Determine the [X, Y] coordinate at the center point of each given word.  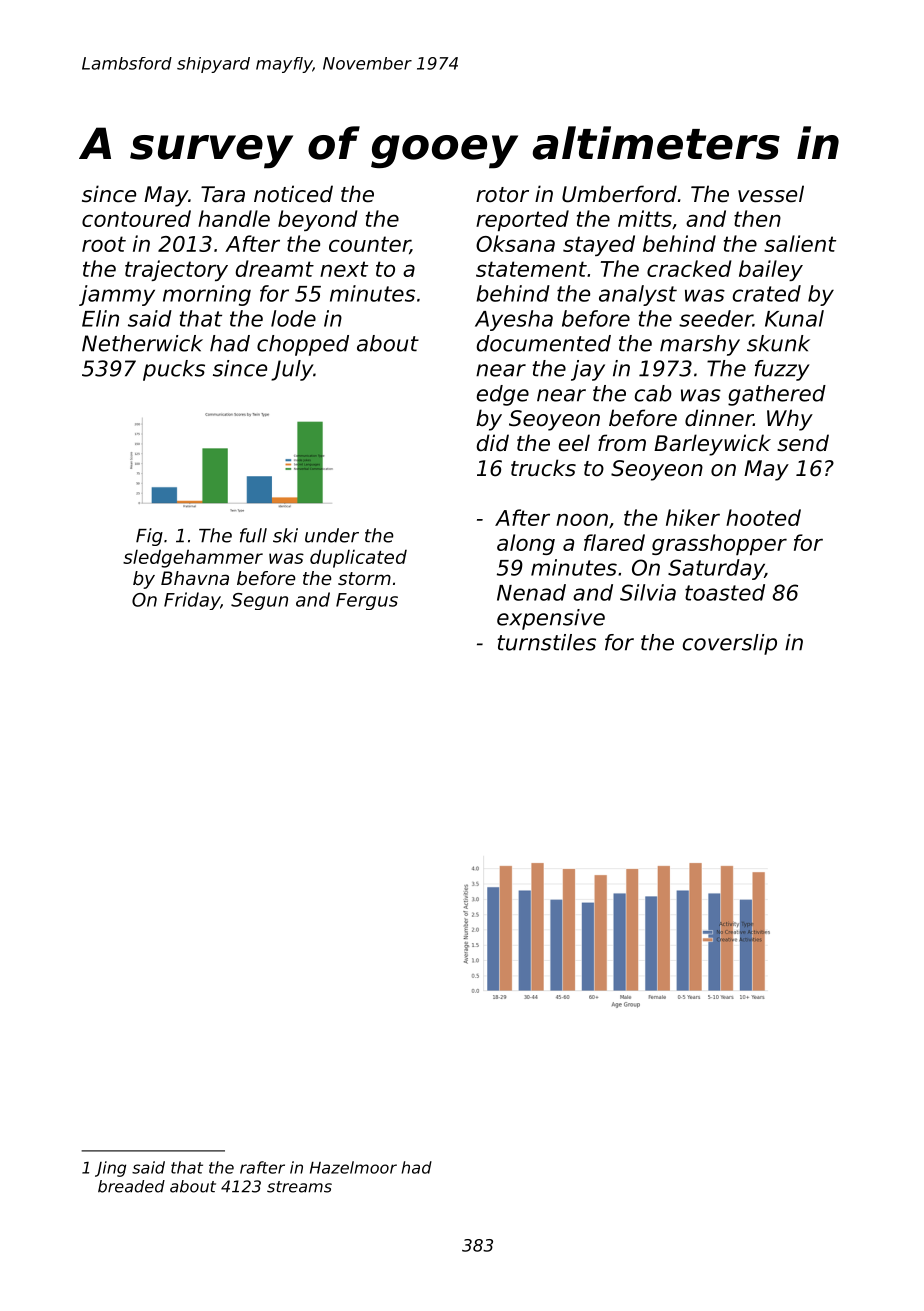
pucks [174, 370]
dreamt [275, 268]
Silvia [648, 592]
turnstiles [546, 642]
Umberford [619, 194]
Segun [259, 601]
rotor [502, 195]
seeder [716, 318]
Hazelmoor [353, 1167]
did [493, 443]
